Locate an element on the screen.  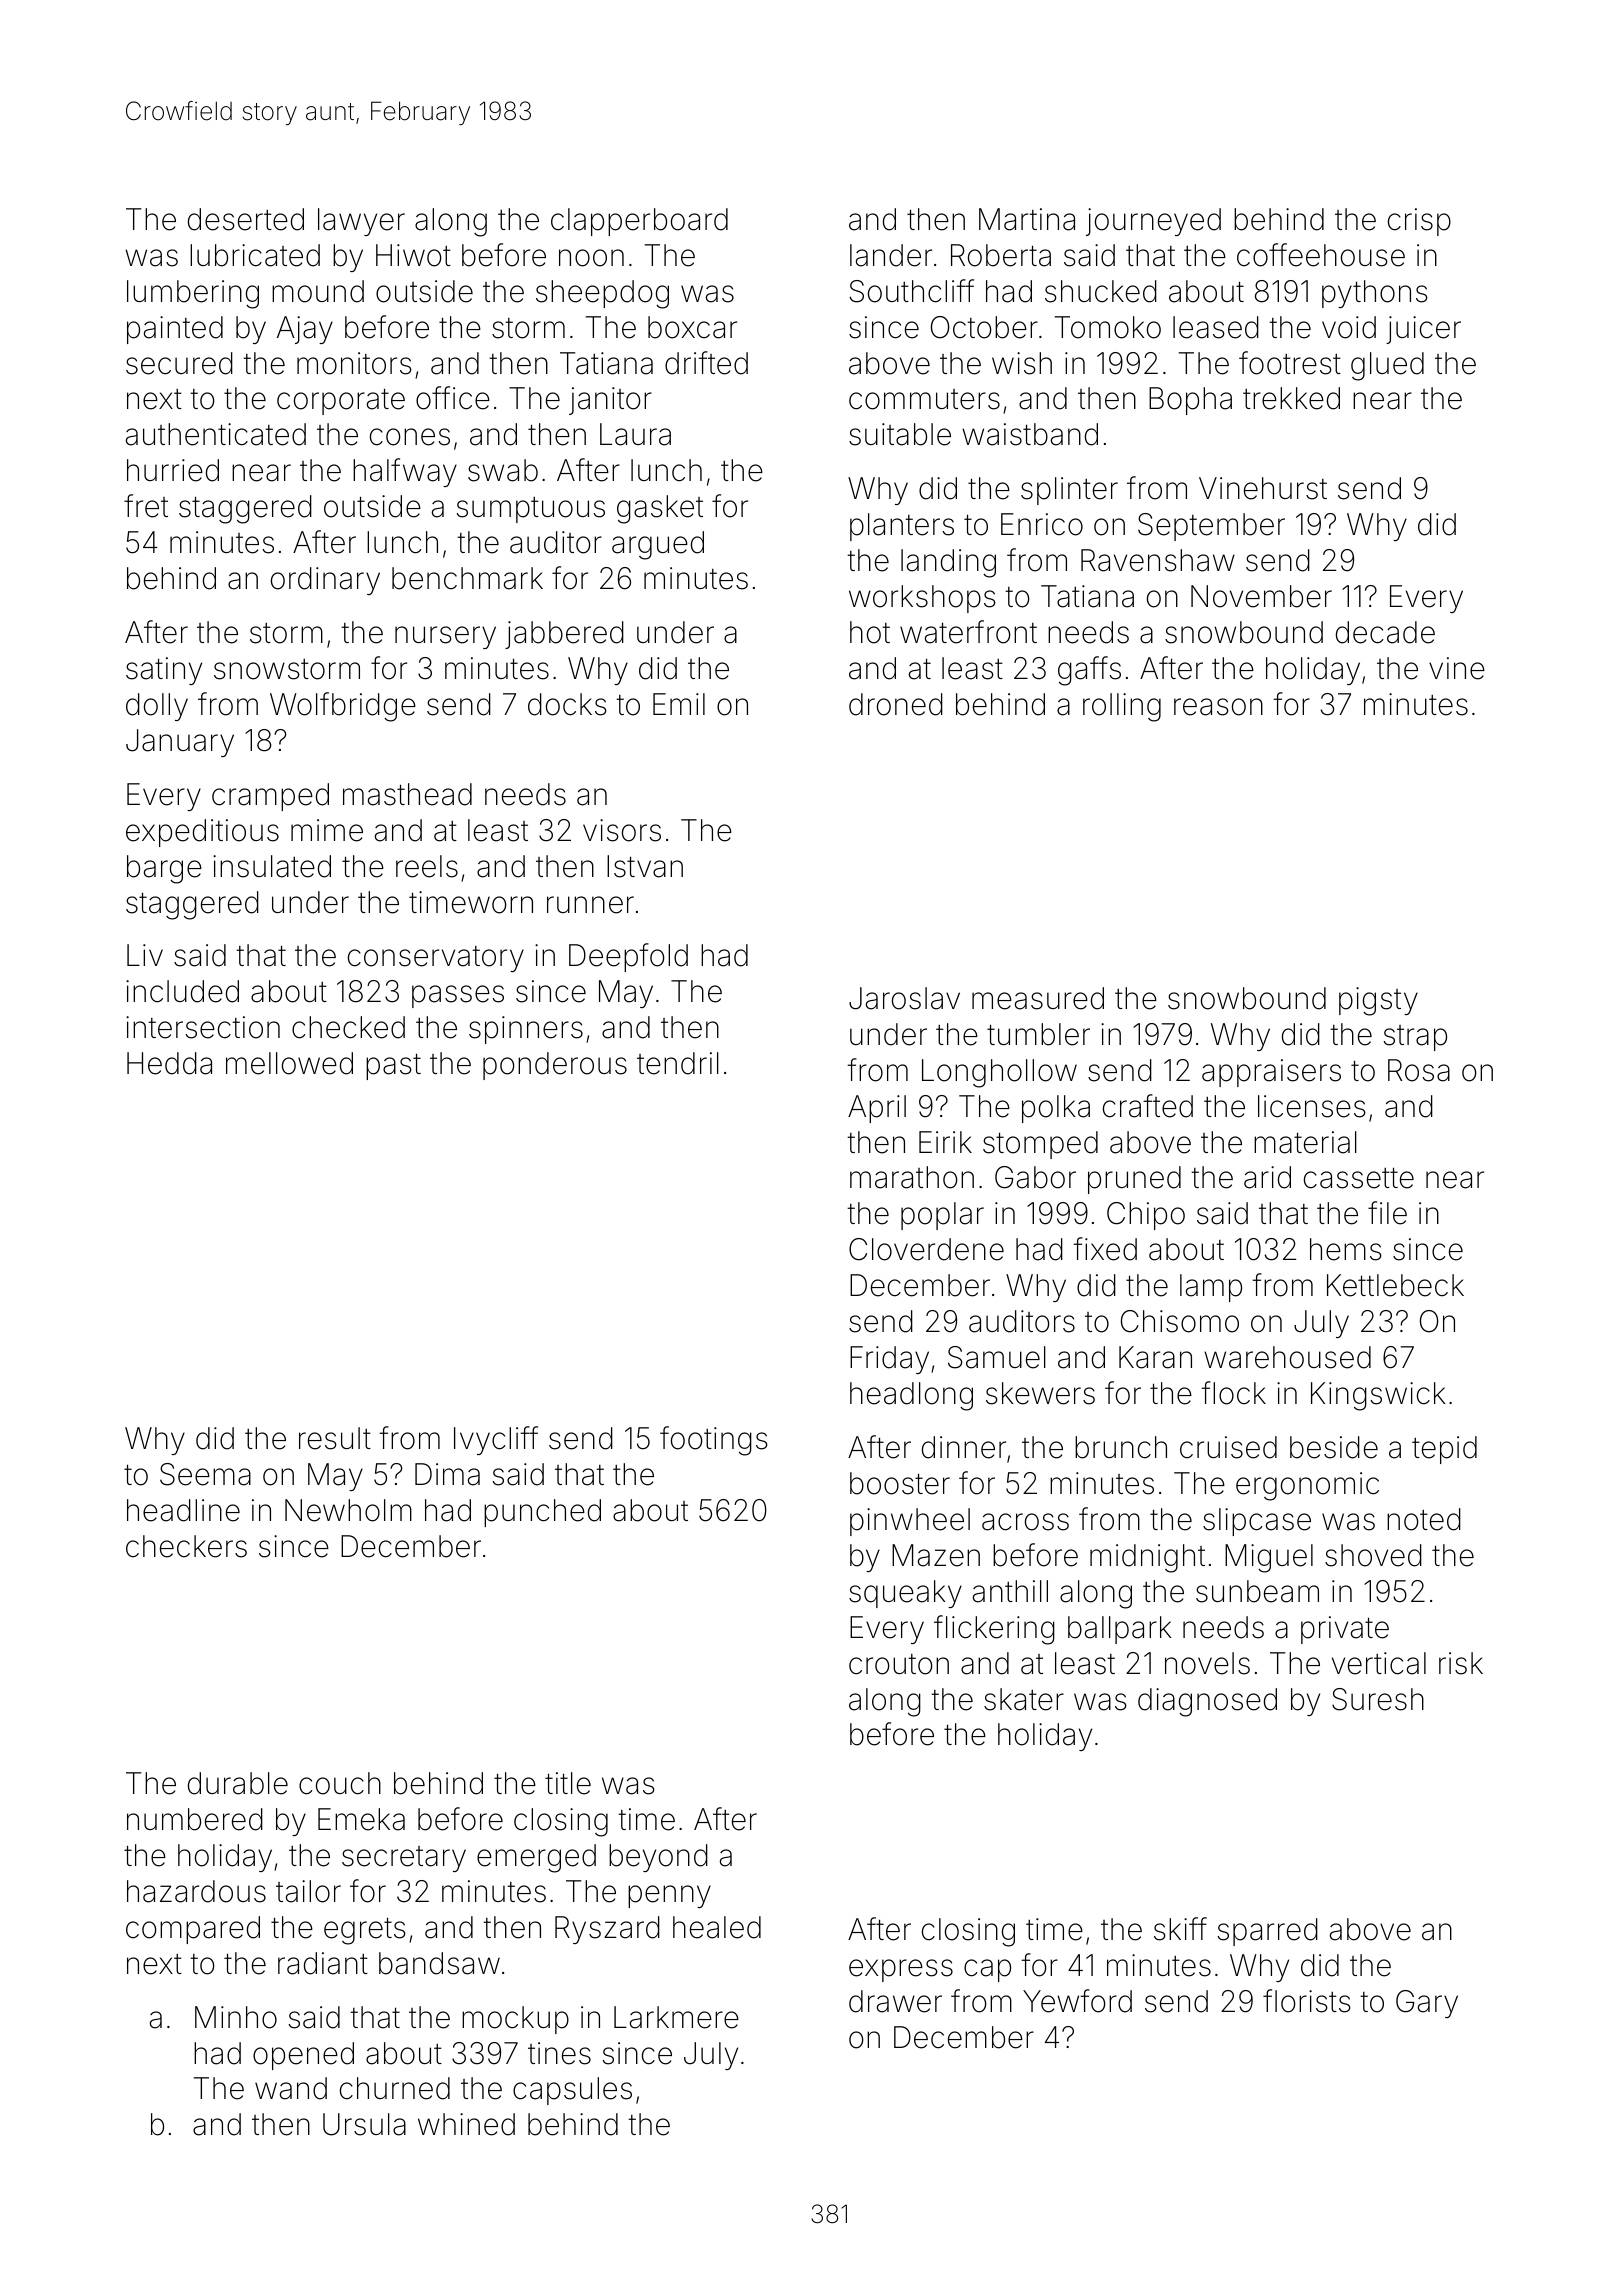
numbered is located at coordinates (195, 1819).
